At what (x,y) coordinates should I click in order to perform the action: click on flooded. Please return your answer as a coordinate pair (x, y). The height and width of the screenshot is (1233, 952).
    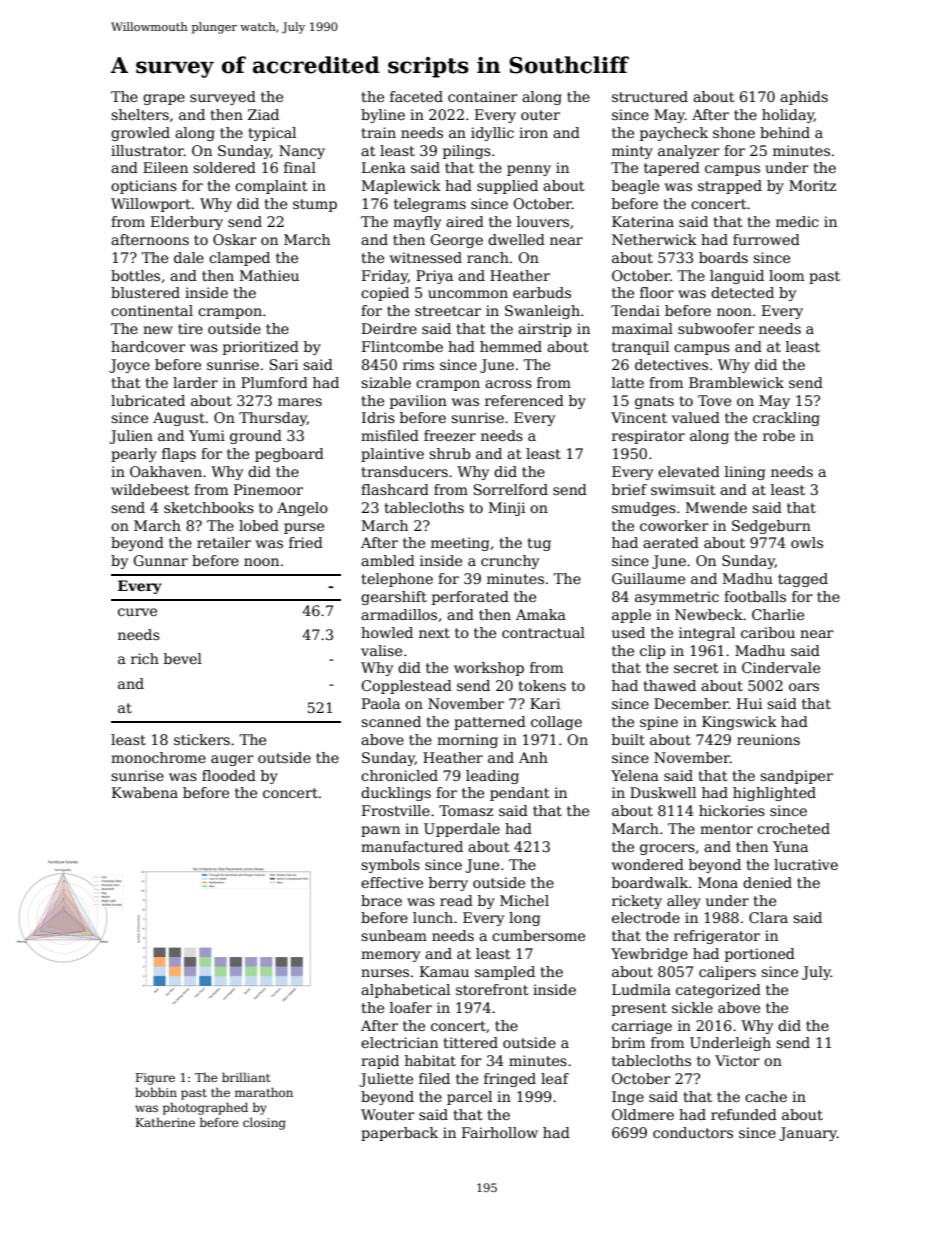
    Looking at the image, I should click on (229, 775).
